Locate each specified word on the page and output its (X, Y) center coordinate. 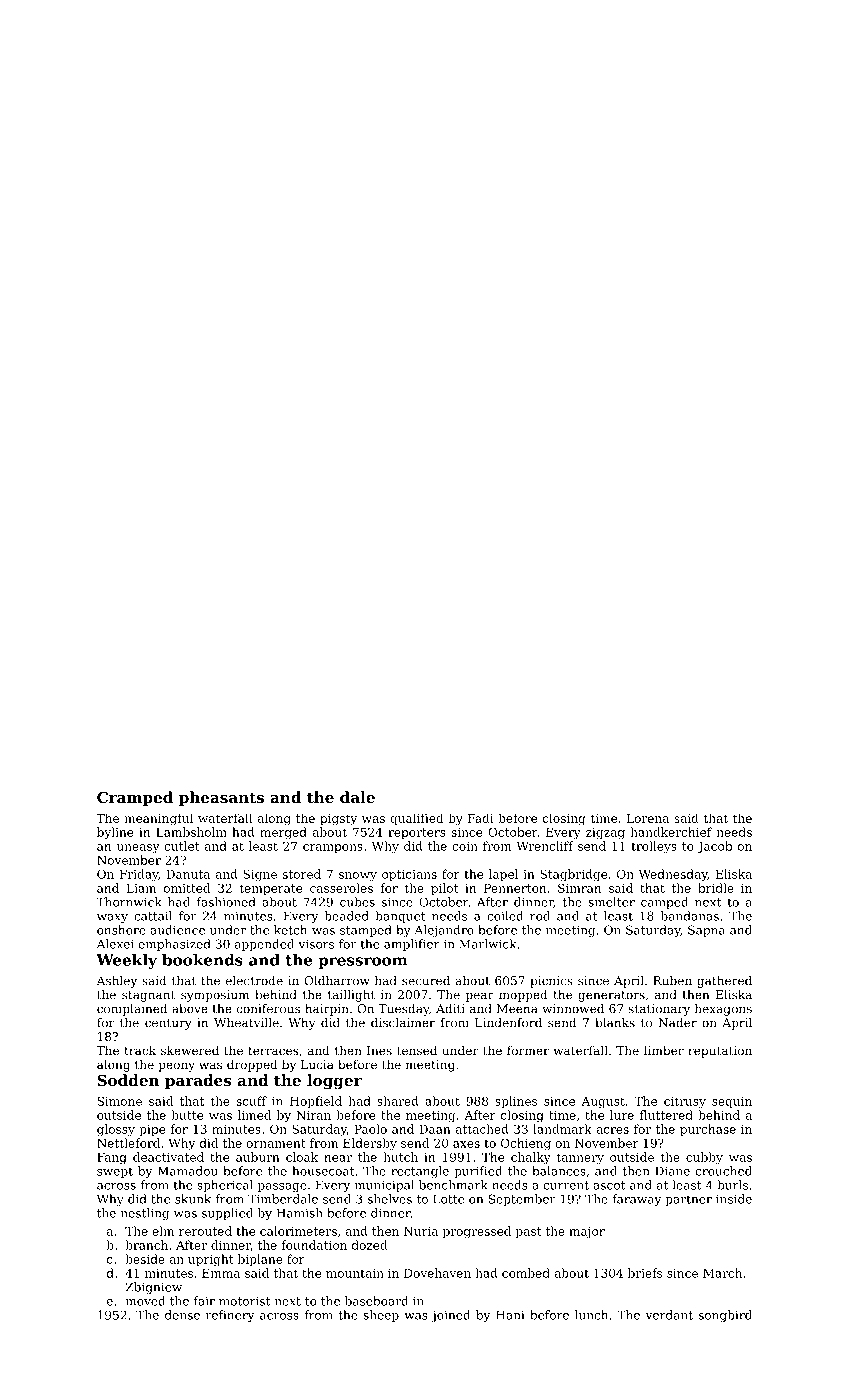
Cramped (135, 798)
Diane (672, 1171)
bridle (716, 888)
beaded (347, 916)
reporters (417, 833)
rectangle (420, 1172)
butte (187, 1115)
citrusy (685, 1103)
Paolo (370, 1129)
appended (264, 945)
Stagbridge (573, 875)
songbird (725, 1316)
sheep (381, 1316)
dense (182, 1315)
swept (115, 1172)
